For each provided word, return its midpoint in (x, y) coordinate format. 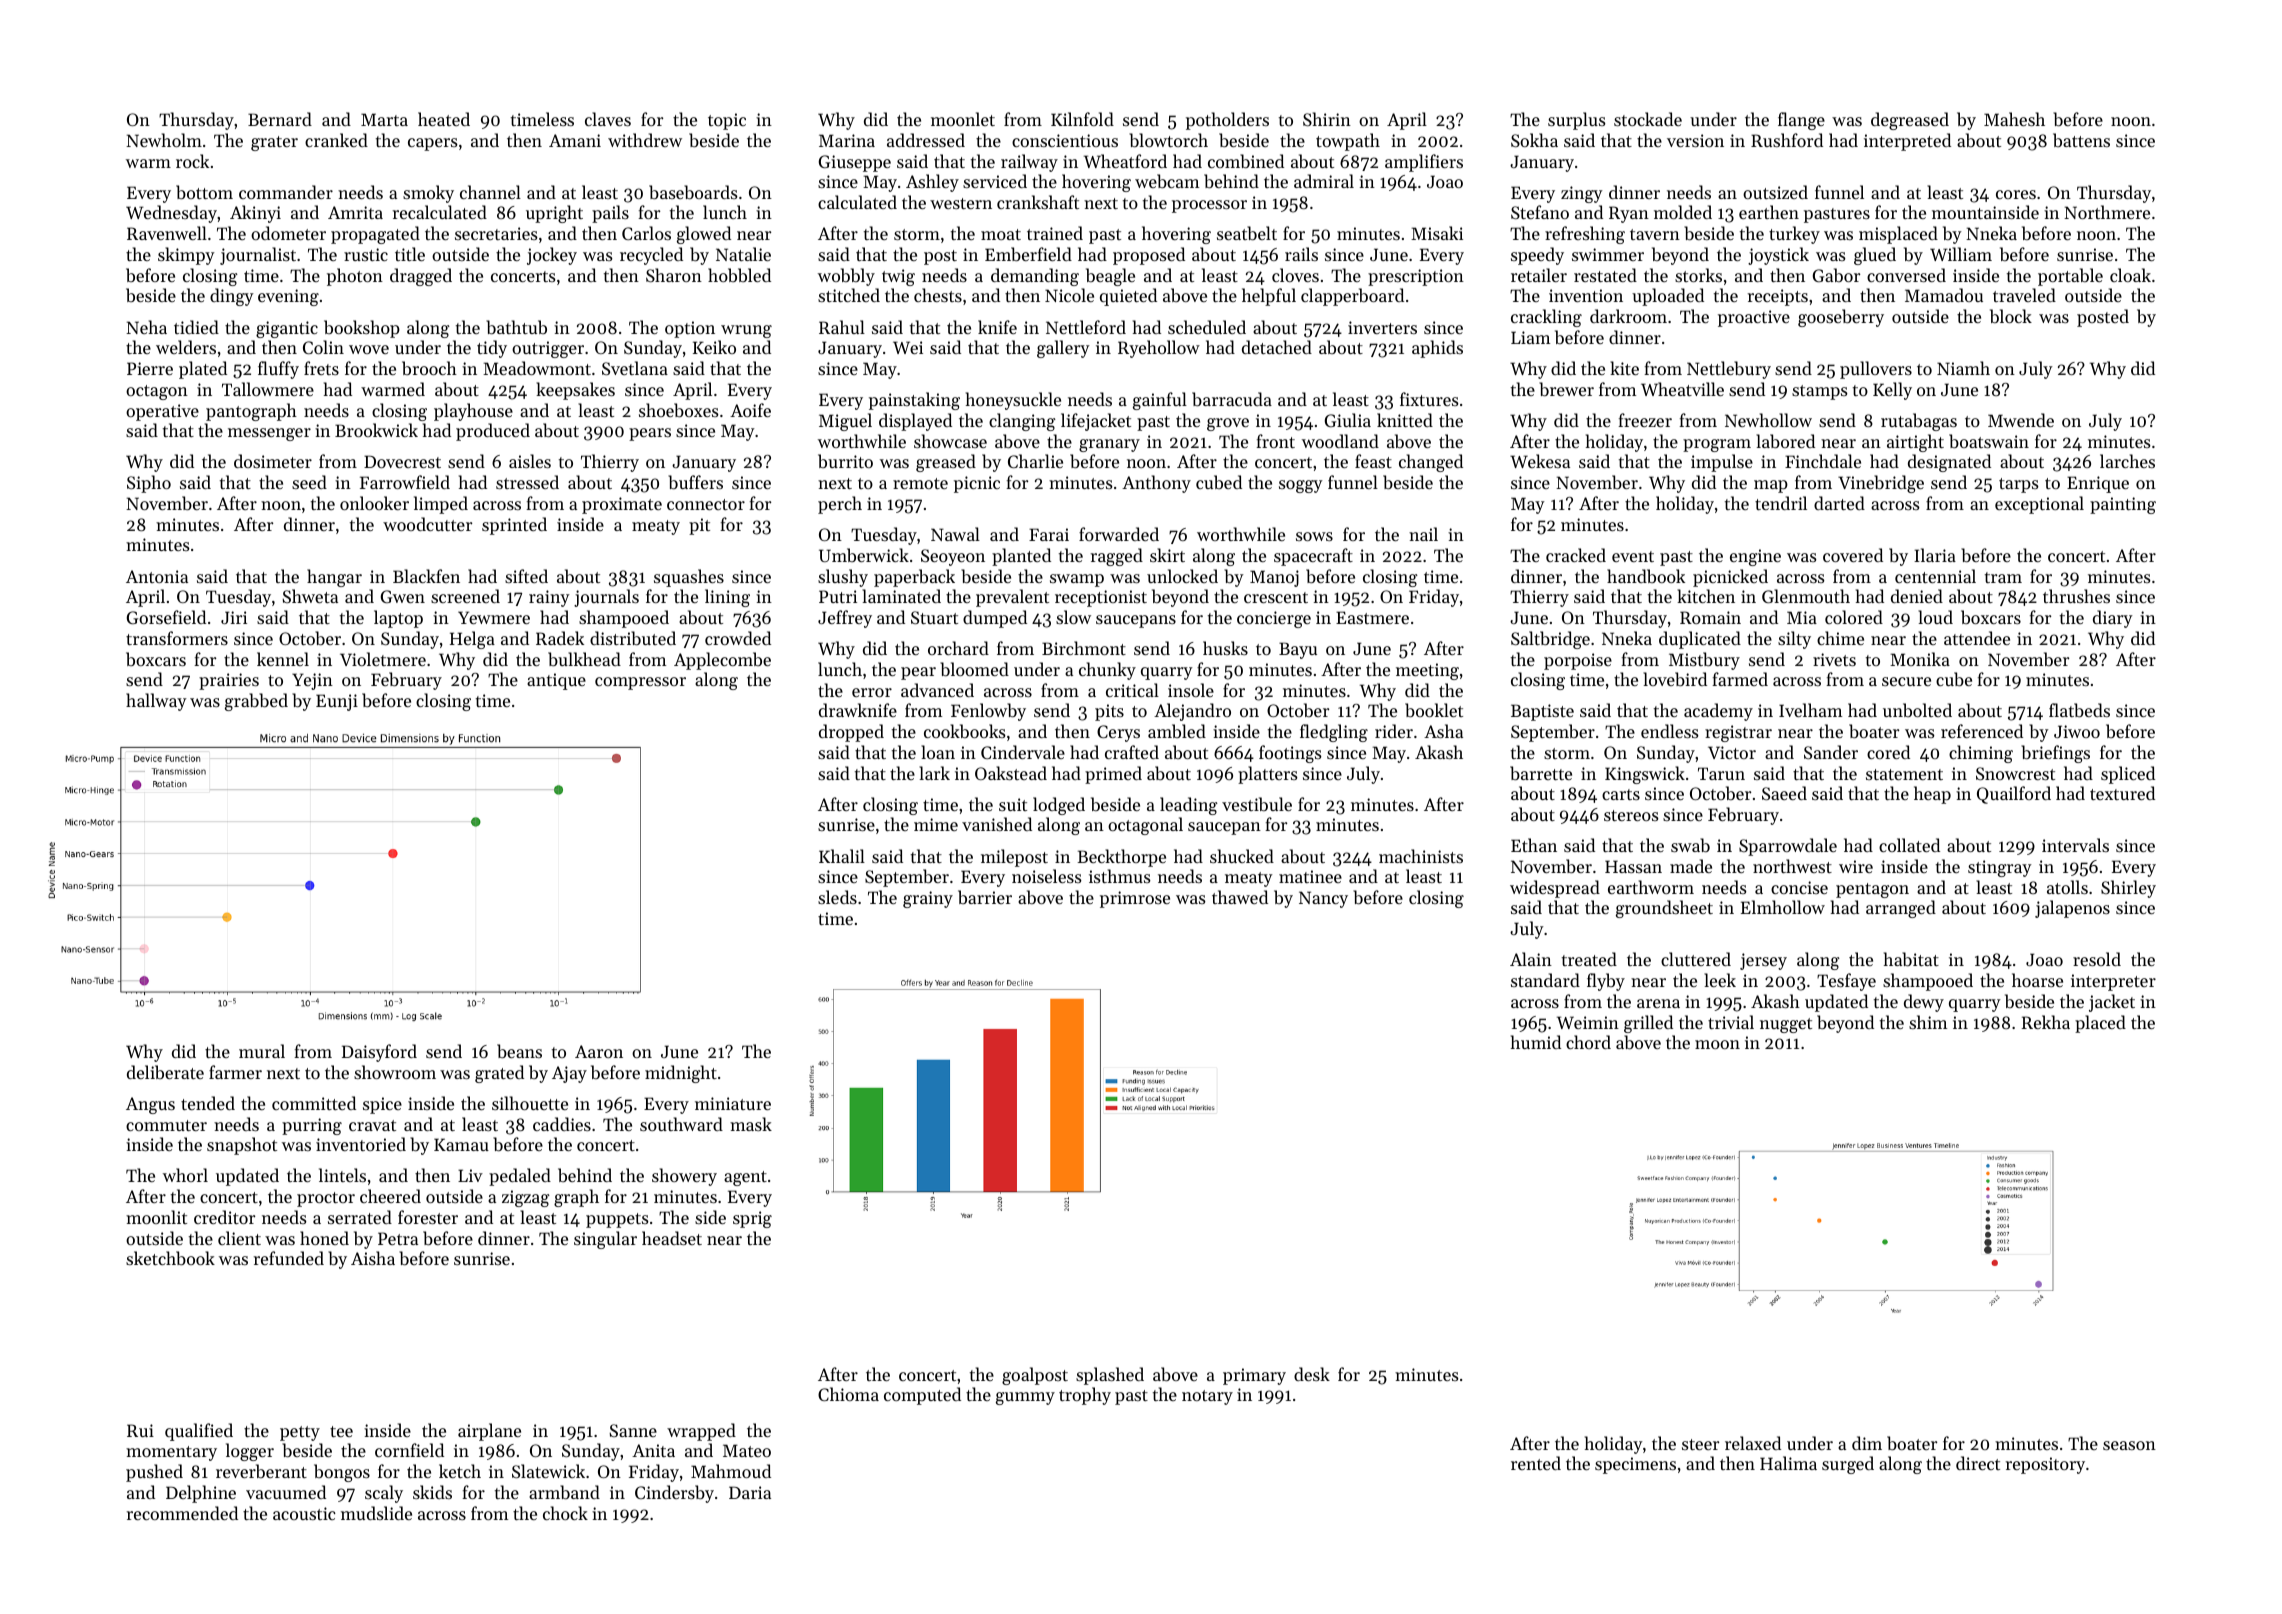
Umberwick (864, 555)
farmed (1740, 679)
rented (1536, 1463)
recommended (182, 1513)
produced (493, 432)
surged (1848, 1465)
